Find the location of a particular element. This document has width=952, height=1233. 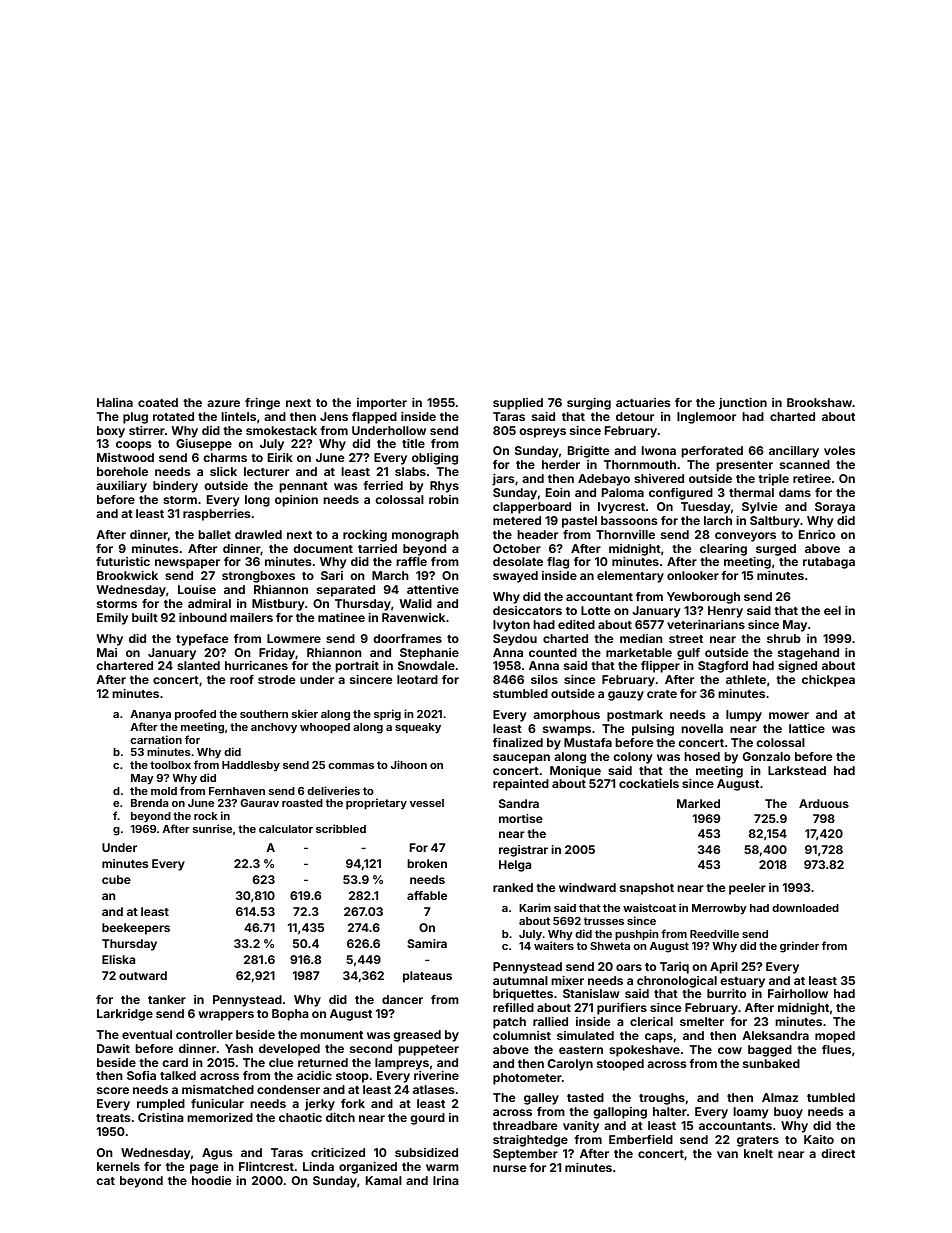

raffle is located at coordinates (411, 561).
